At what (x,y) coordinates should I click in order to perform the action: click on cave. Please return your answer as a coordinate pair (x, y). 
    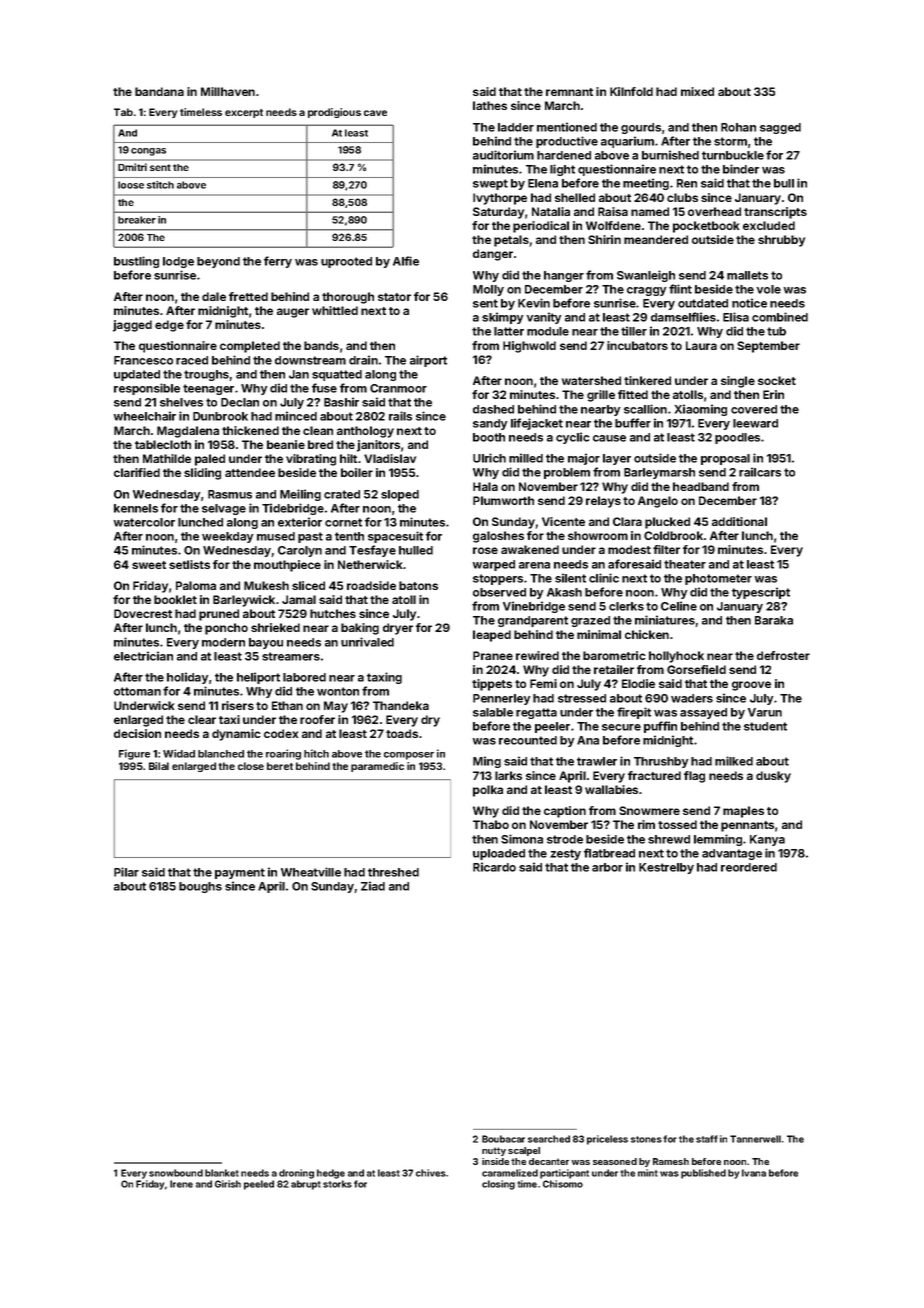
    Looking at the image, I should click on (375, 113).
